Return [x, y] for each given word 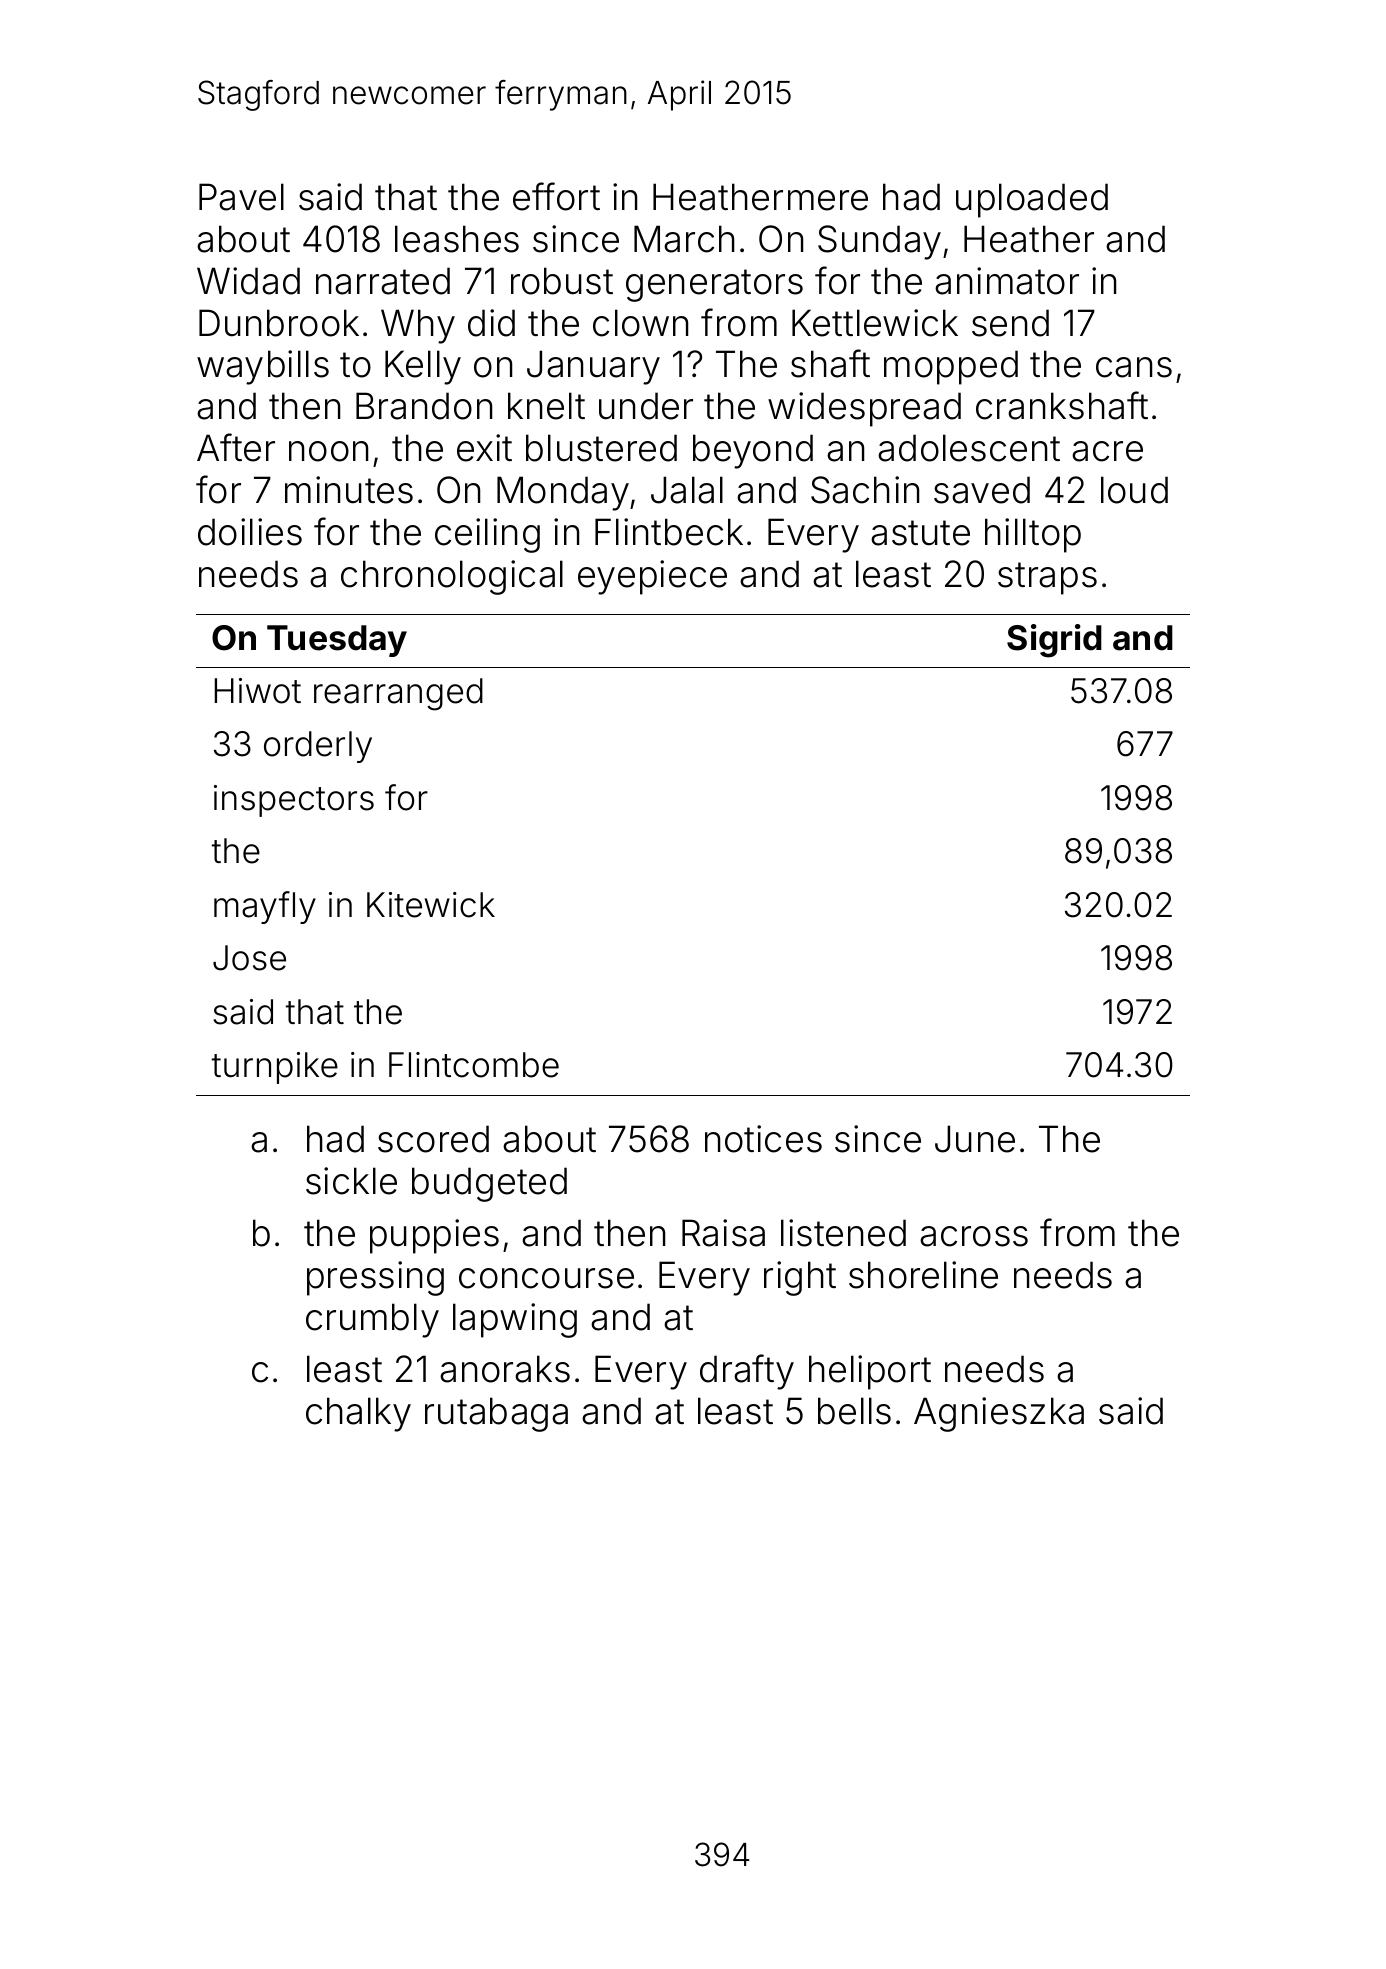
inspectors [294, 801]
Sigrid [1054, 641]
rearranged [398, 694]
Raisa [723, 1233]
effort [556, 196]
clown [640, 323]
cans [1134, 367]
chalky [358, 1414]
